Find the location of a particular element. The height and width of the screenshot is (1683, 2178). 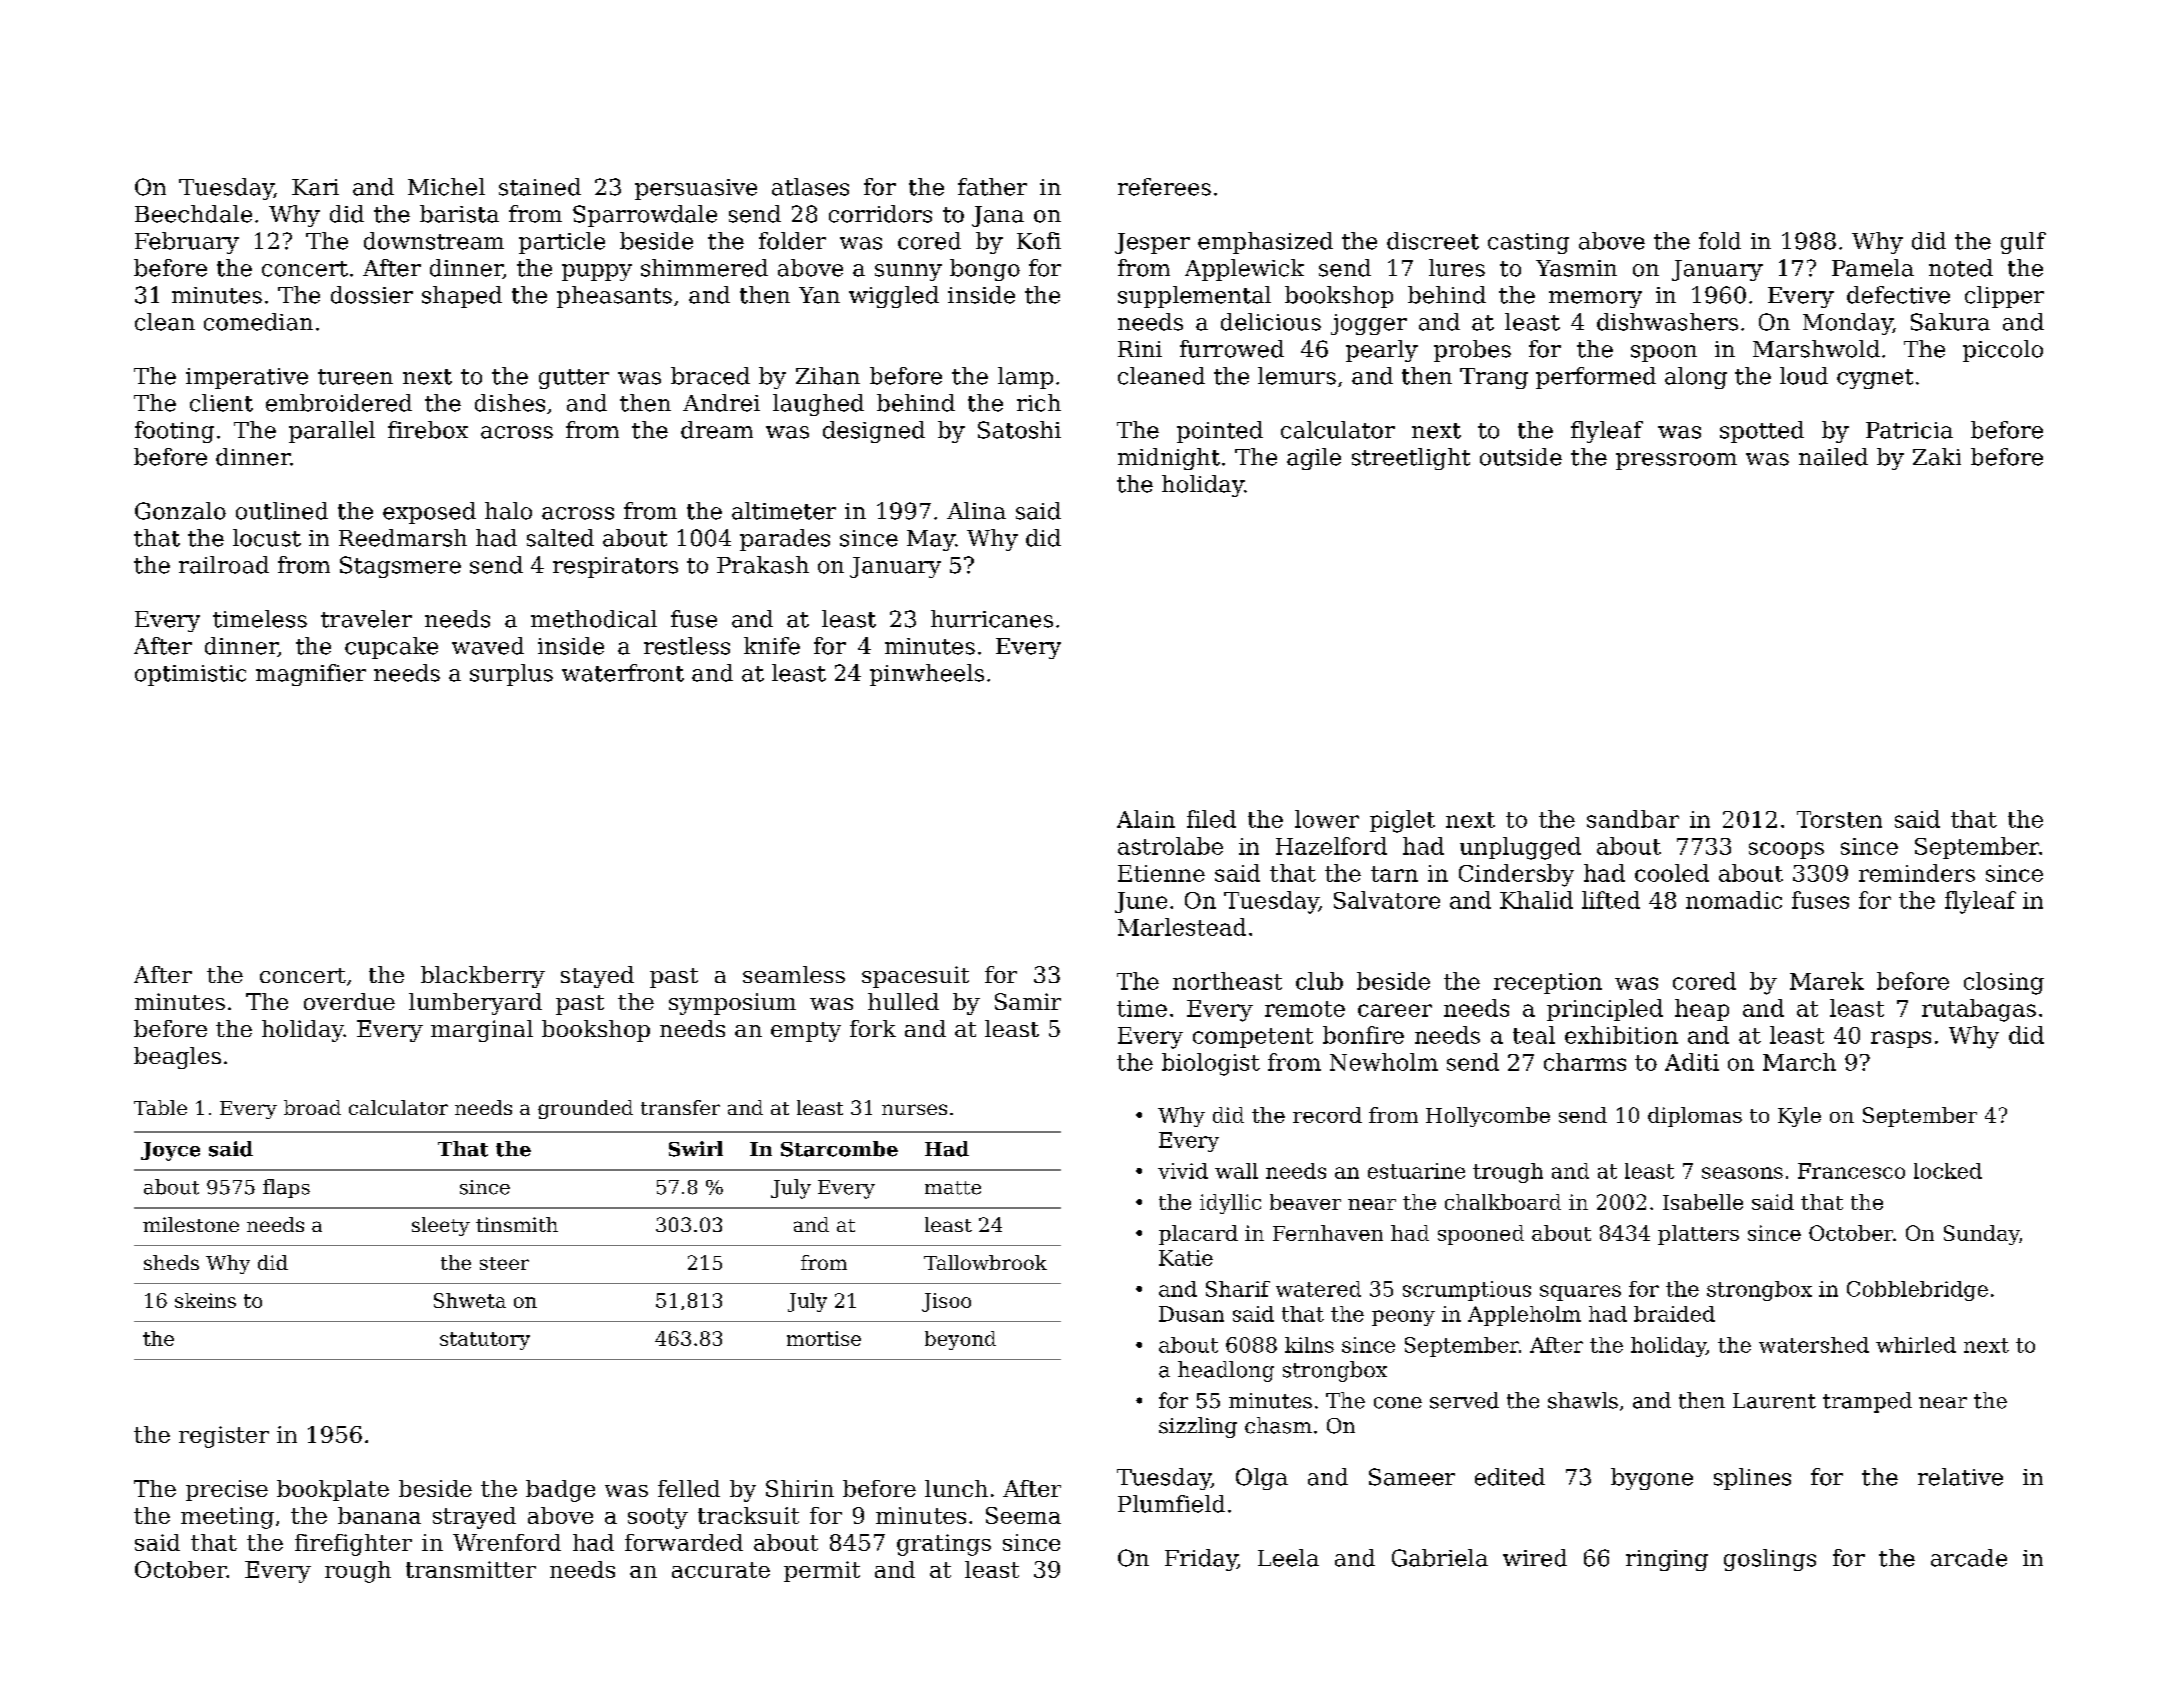

lamp is located at coordinates (1025, 378).
